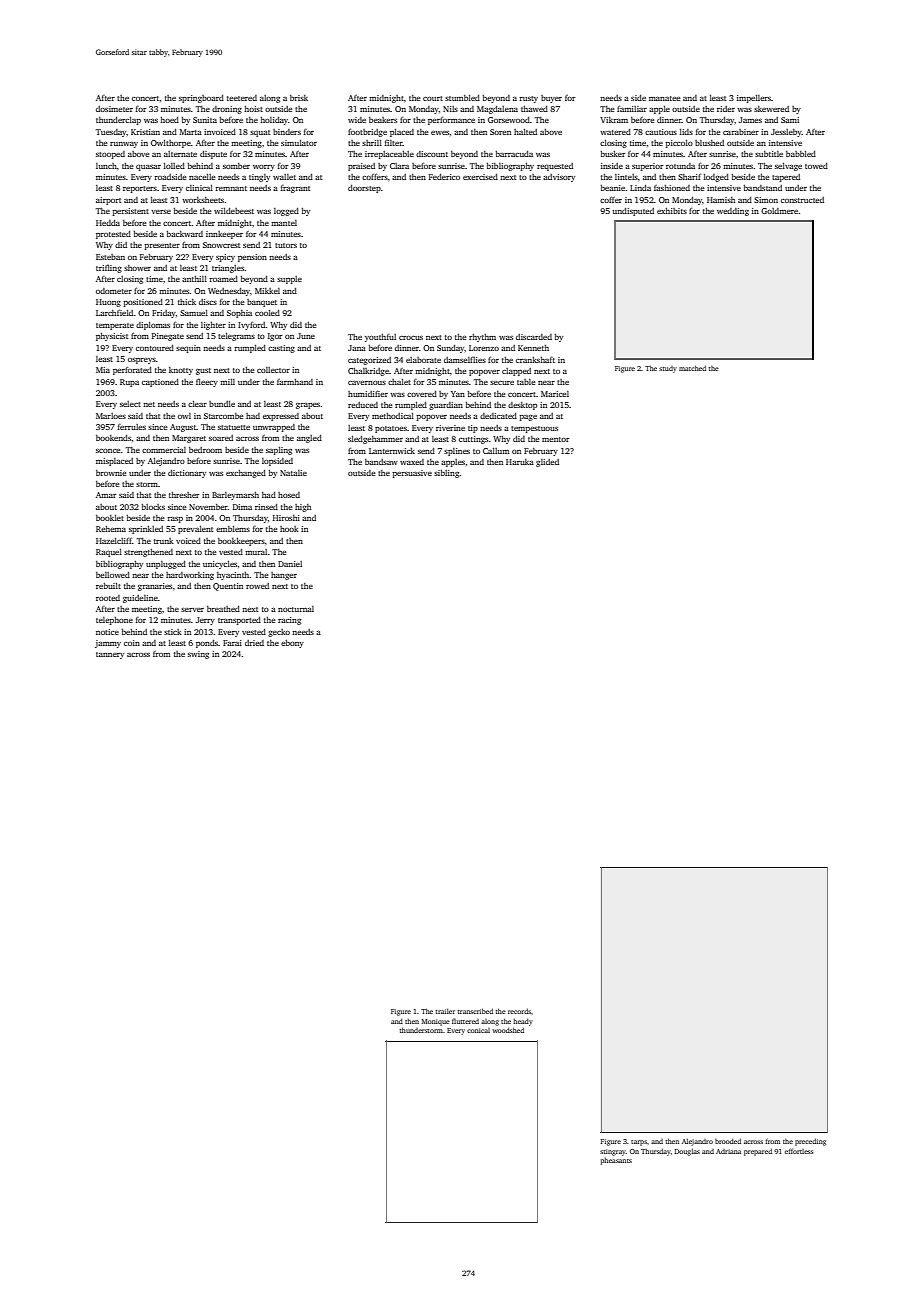  I want to click on Mia, so click(103, 370).
